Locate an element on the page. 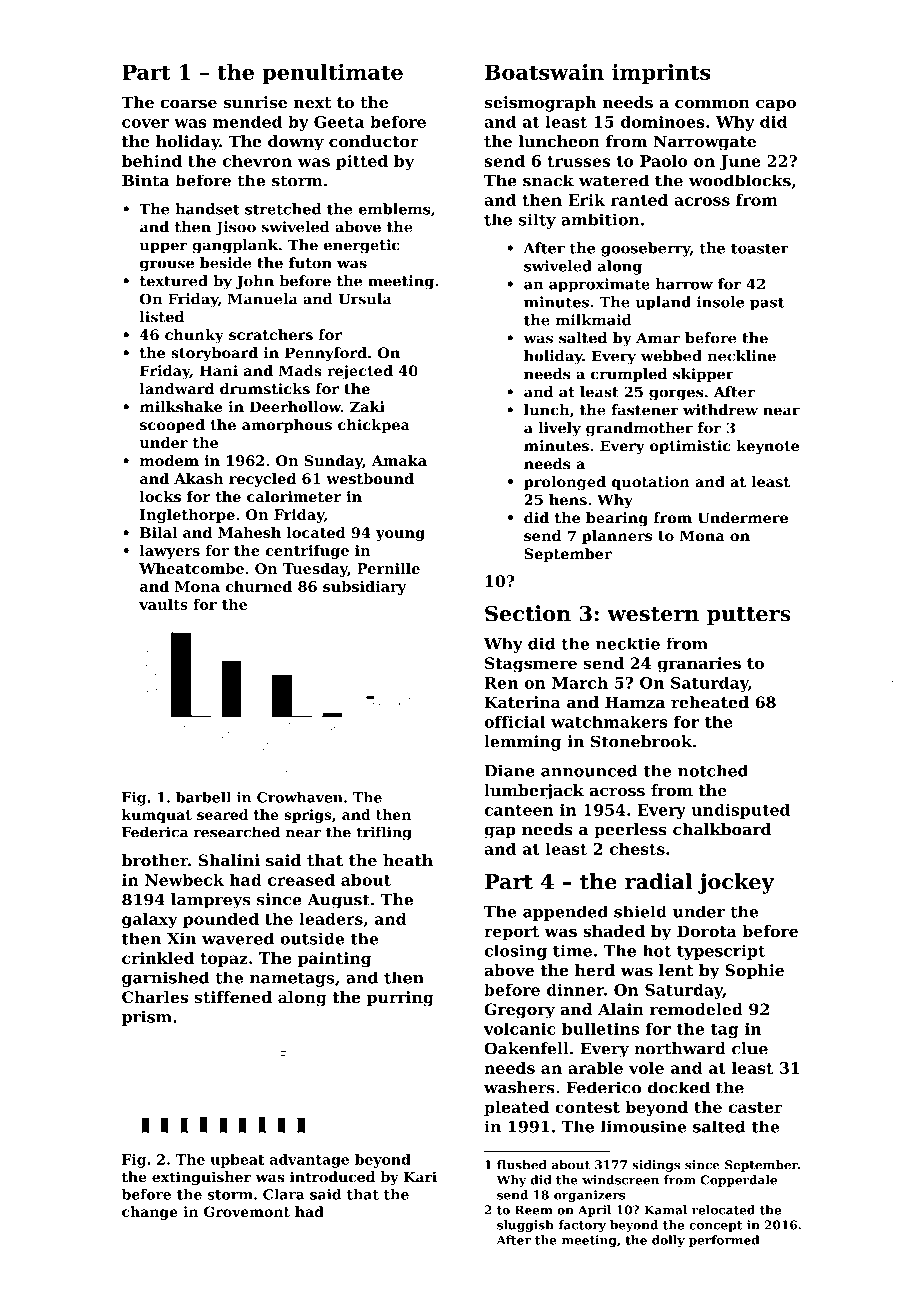 The image size is (924, 1314). coarse is located at coordinates (189, 104).
